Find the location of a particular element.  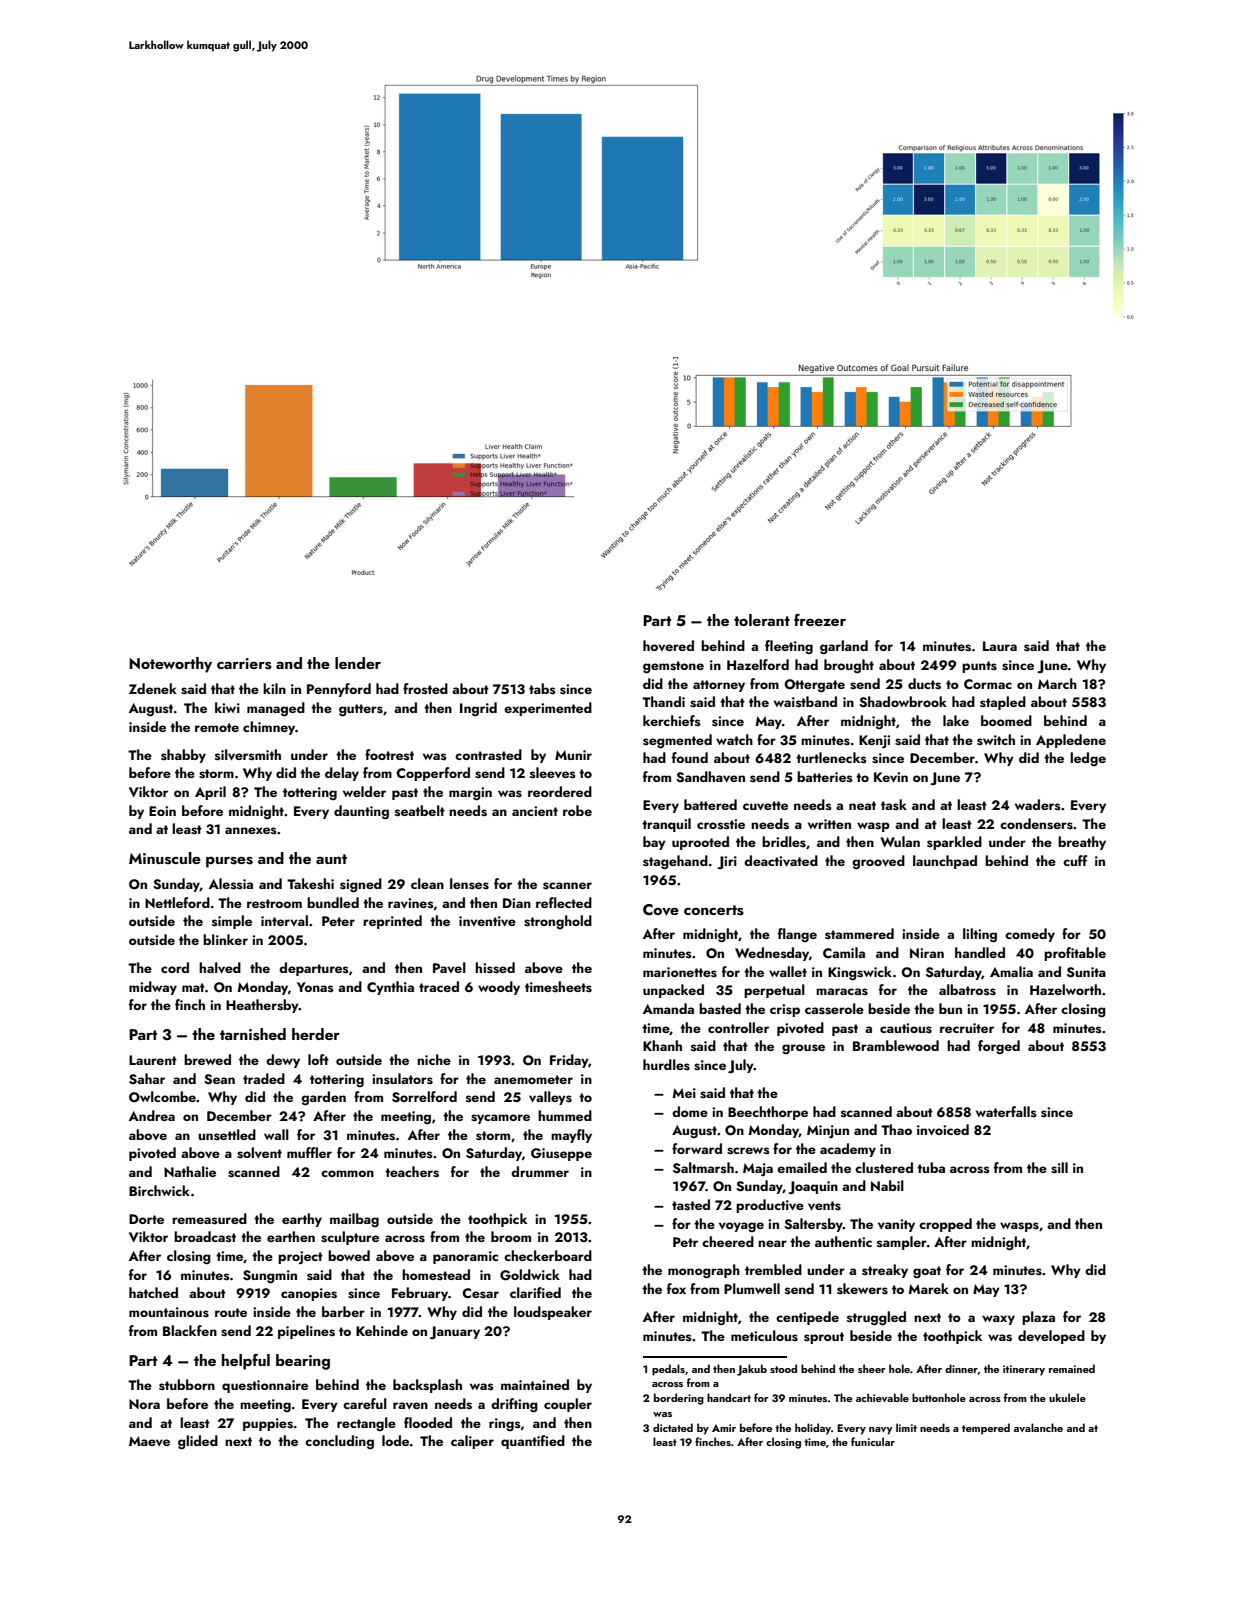

managed is located at coordinates (276, 709).
